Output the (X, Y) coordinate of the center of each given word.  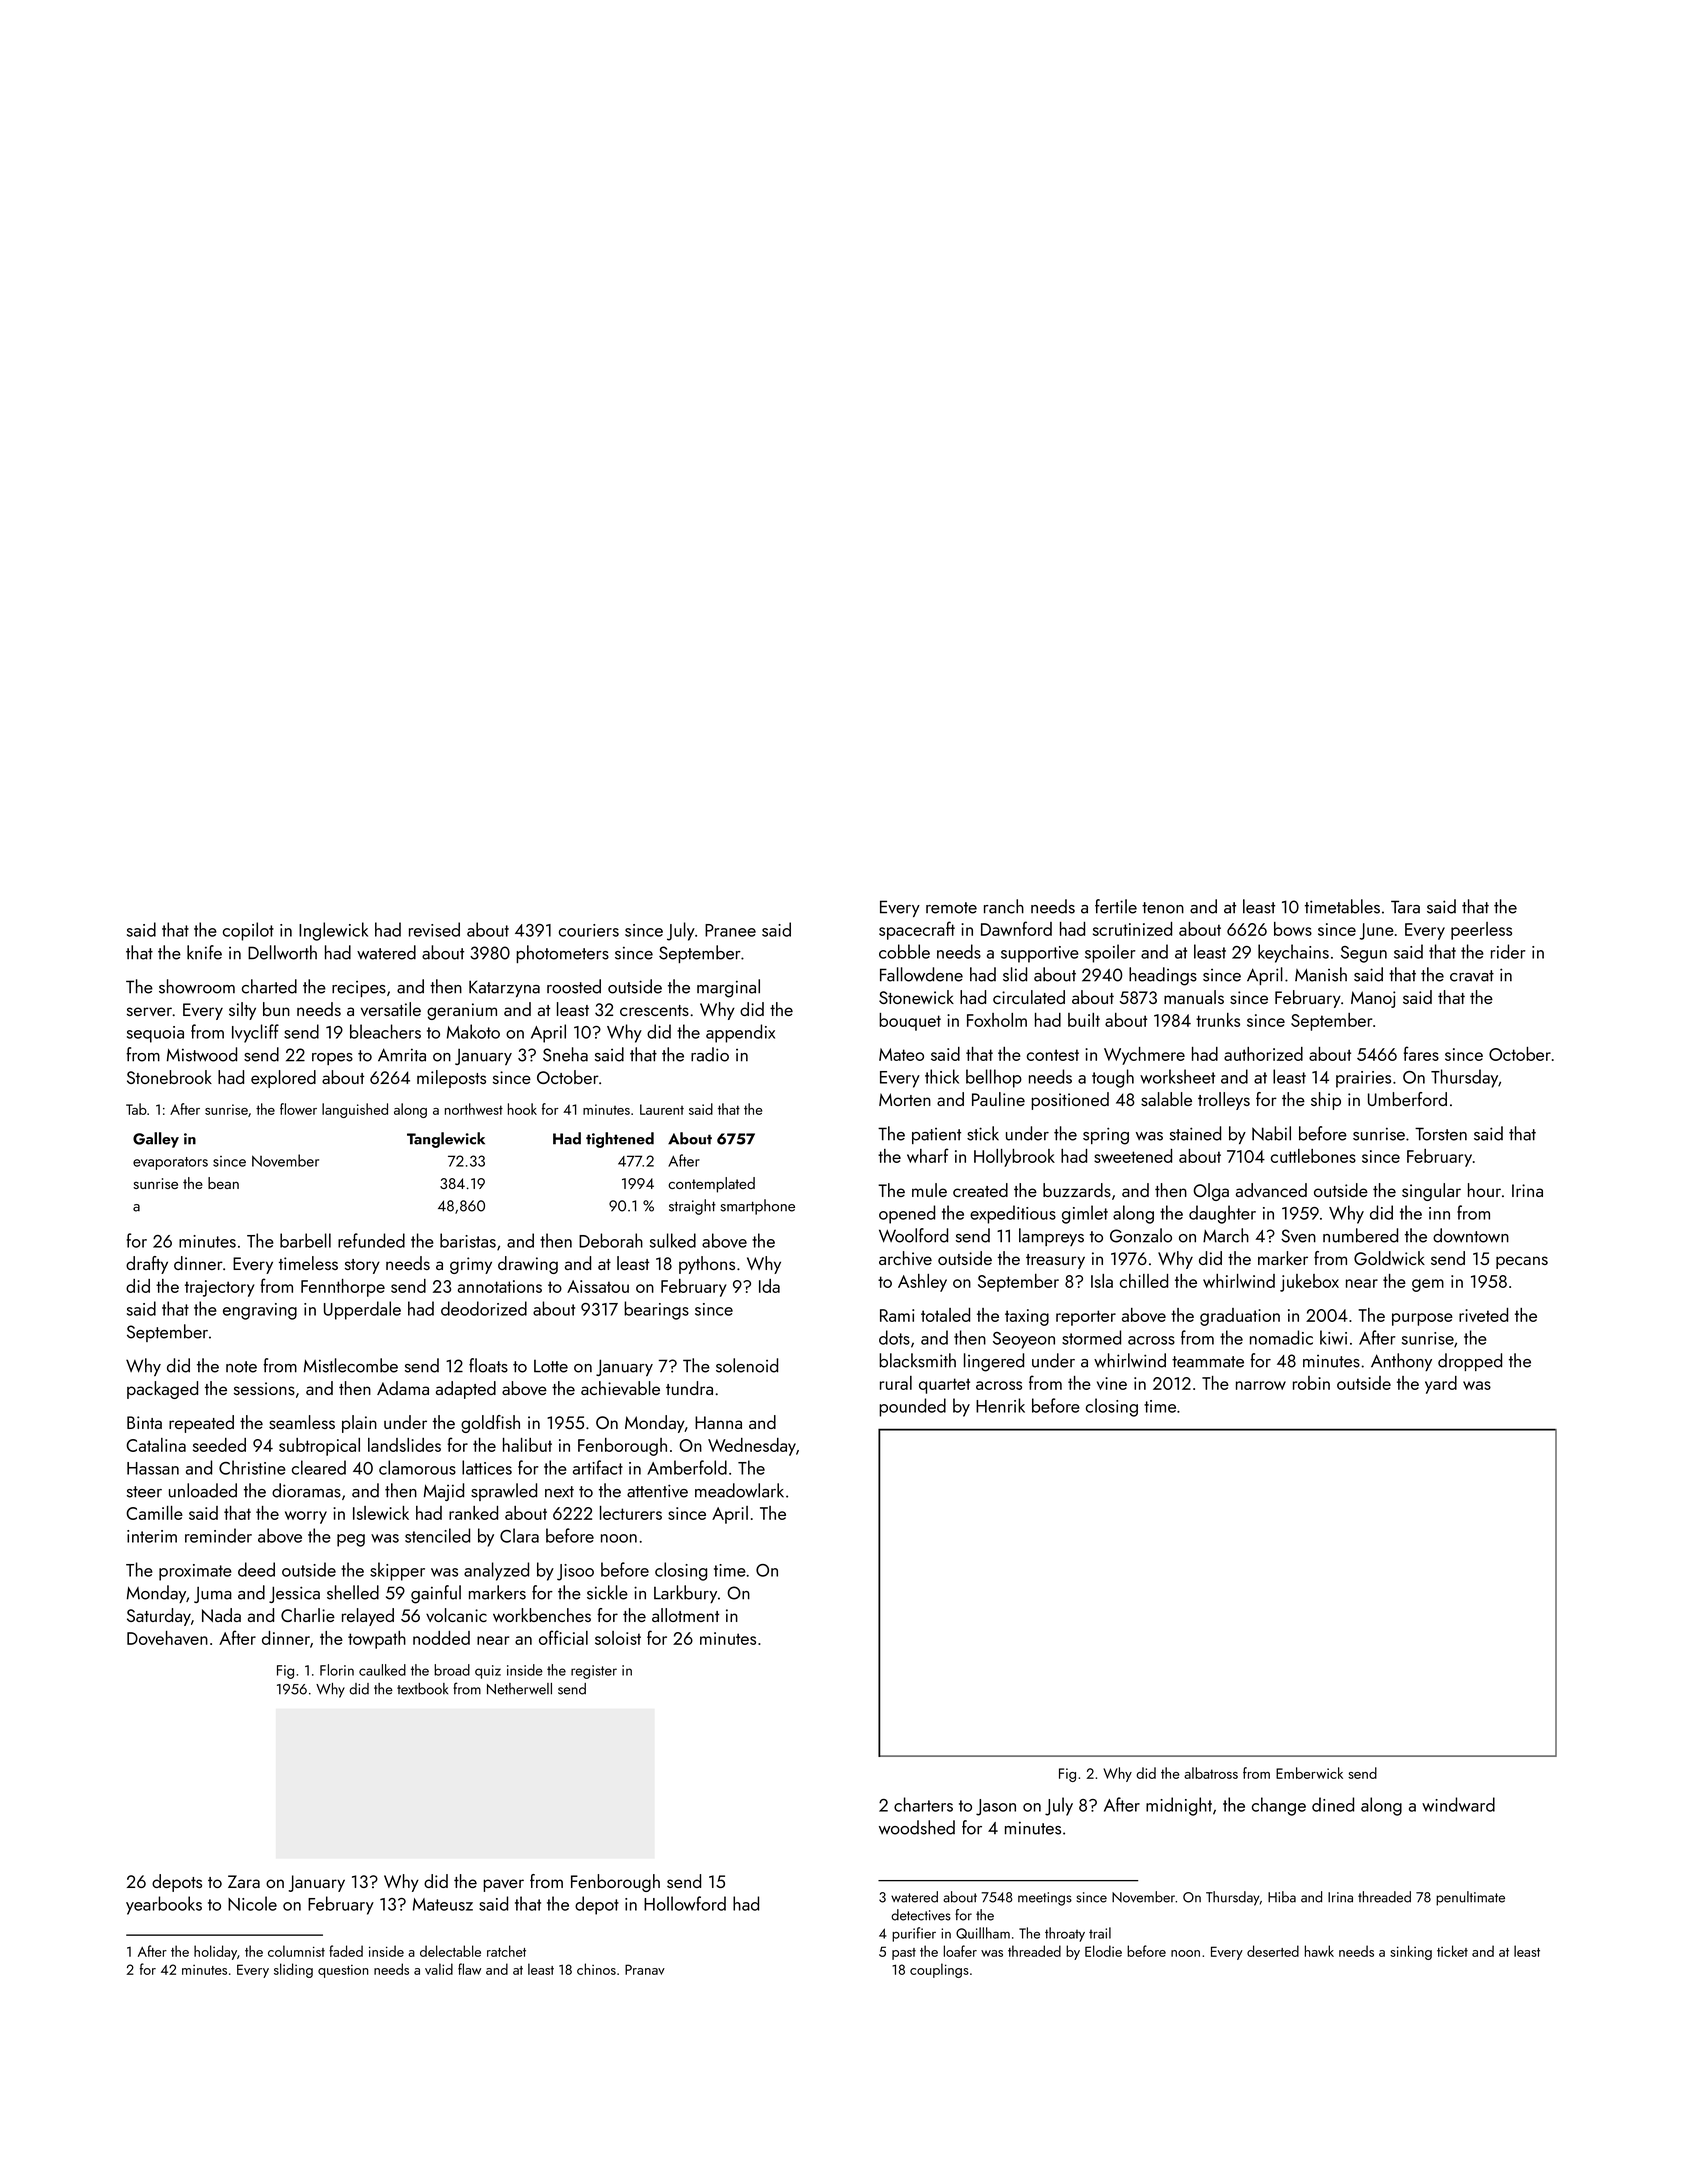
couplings (939, 1970)
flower (298, 1109)
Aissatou (598, 1286)
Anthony (1401, 1362)
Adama (403, 1388)
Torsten (1441, 1134)
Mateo (901, 1054)
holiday (215, 1952)
